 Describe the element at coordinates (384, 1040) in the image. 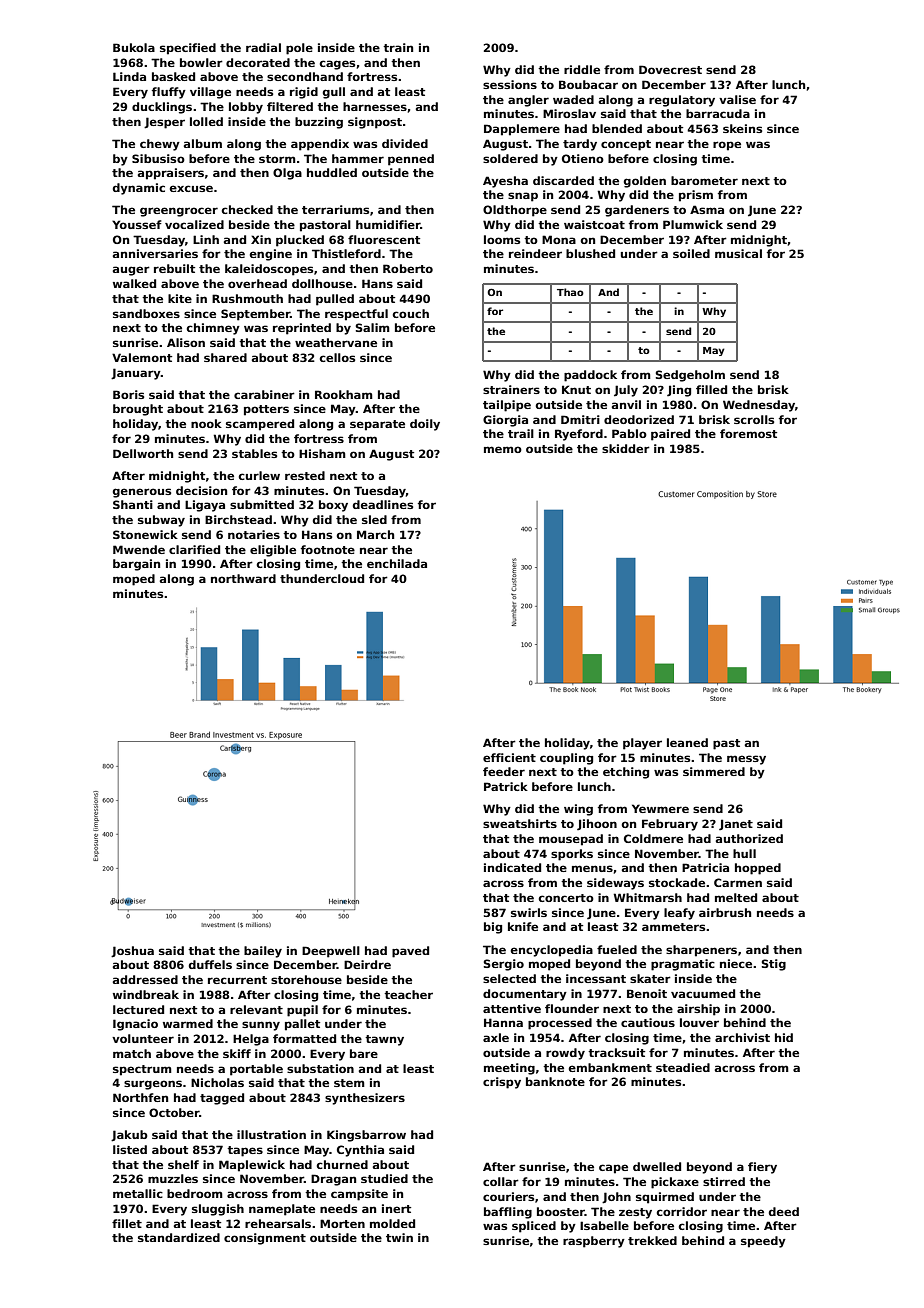

I see `tawny` at that location.
